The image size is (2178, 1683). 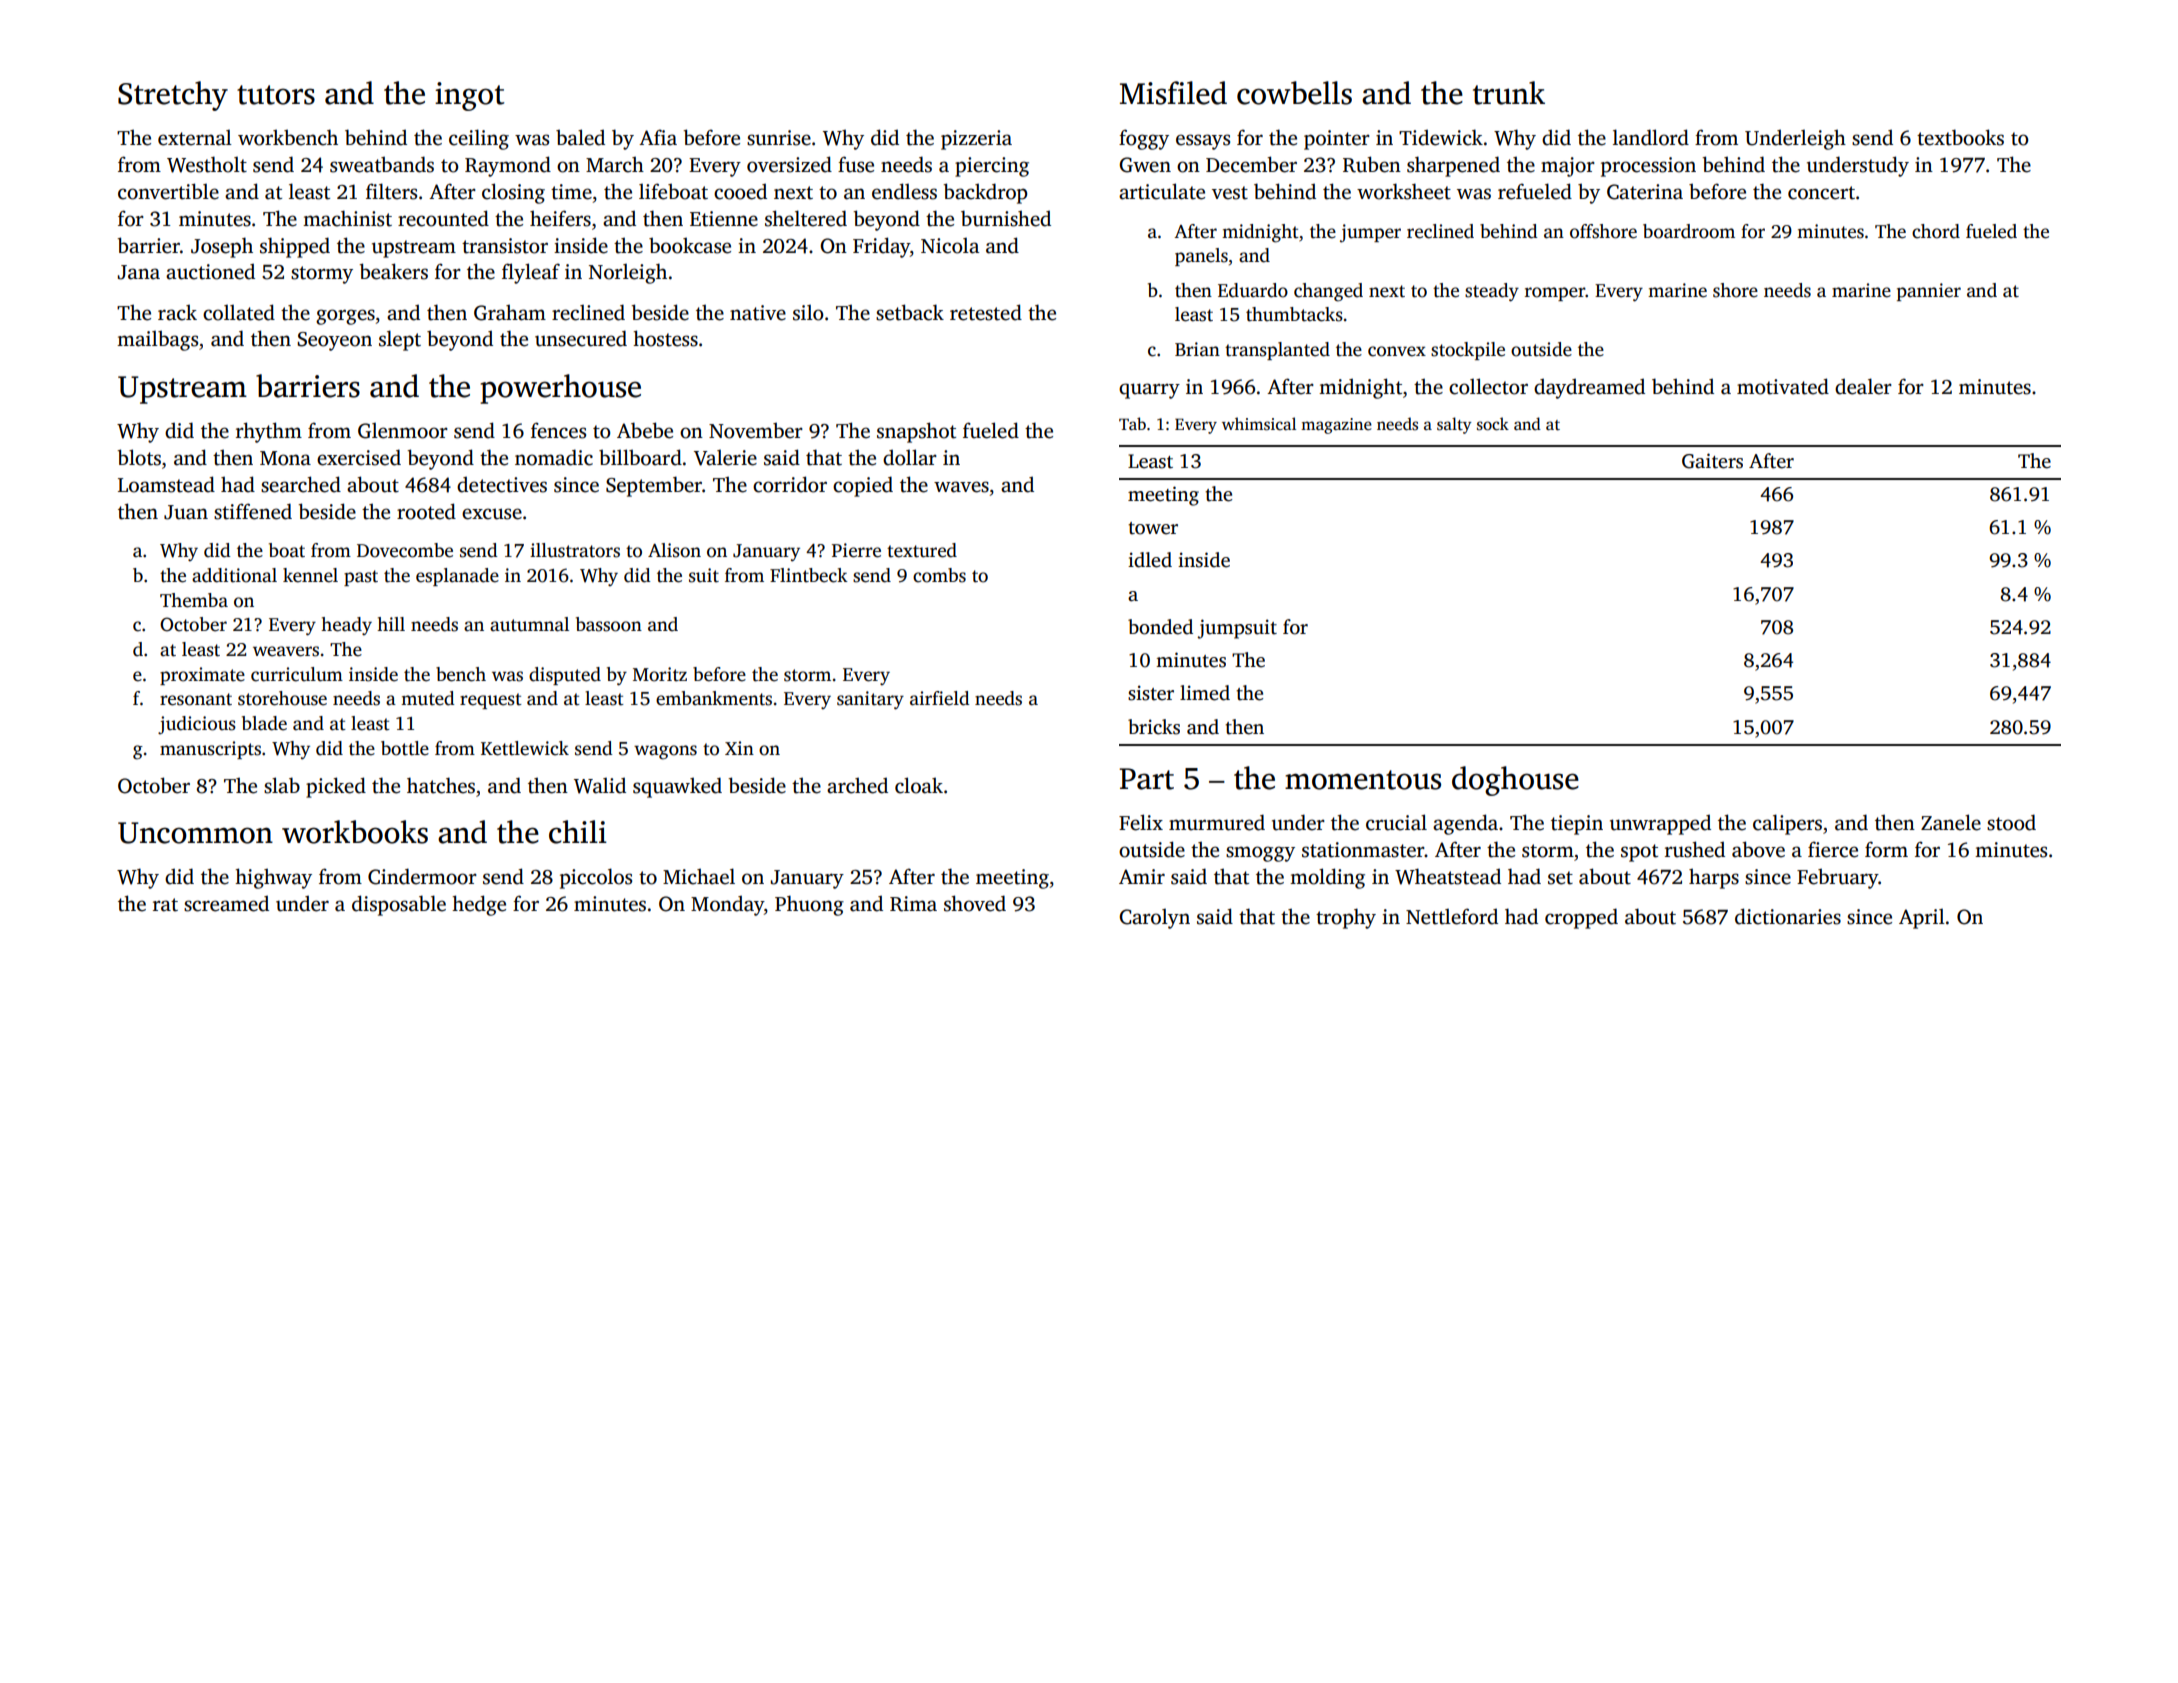 What do you see at coordinates (580, 137) in the image?
I see `baled` at bounding box center [580, 137].
